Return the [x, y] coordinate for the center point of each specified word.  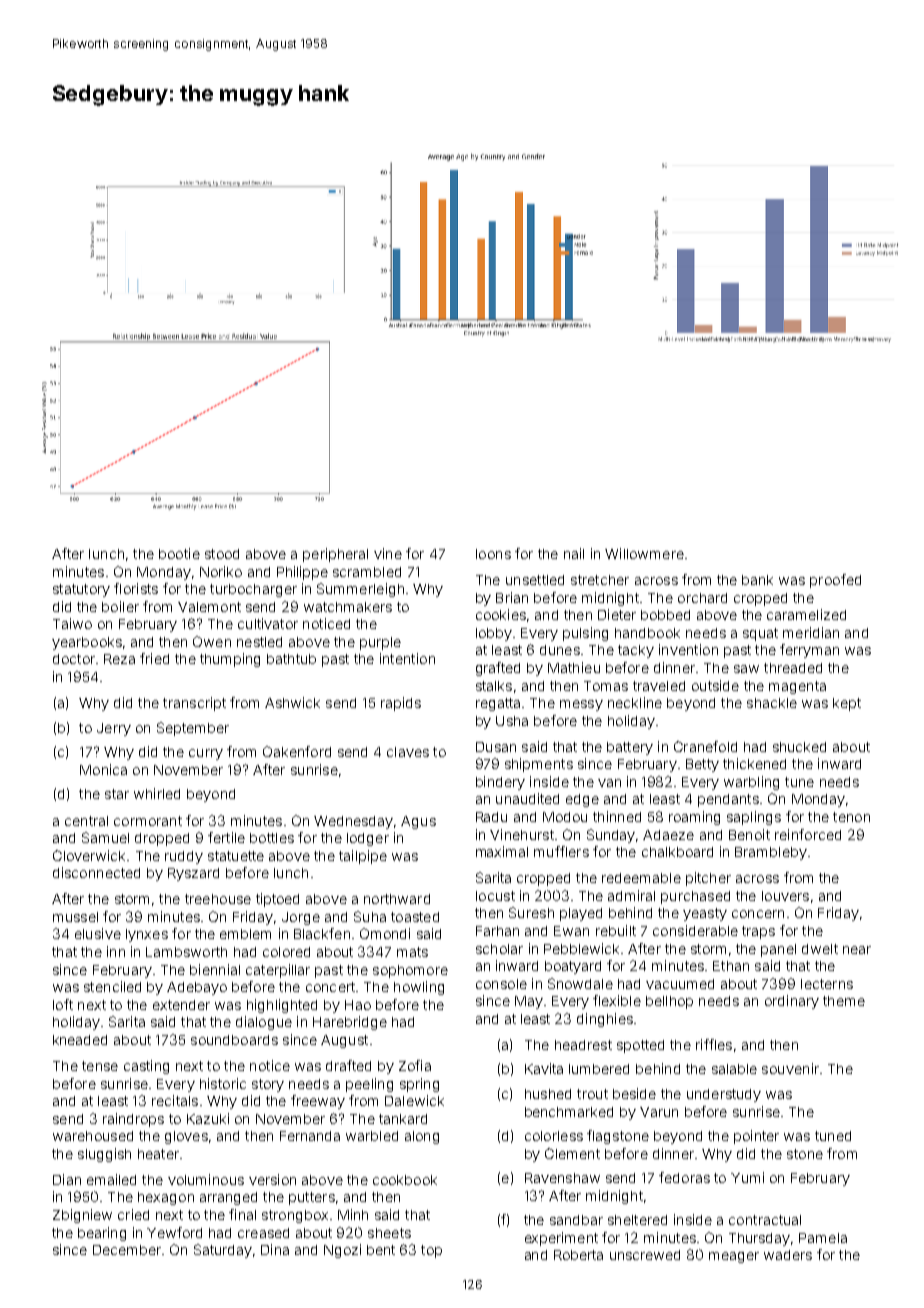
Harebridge [350, 1023]
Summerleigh [360, 590]
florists [136, 588]
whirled [157, 793]
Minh [353, 1214]
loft [63, 1004]
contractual [765, 1220]
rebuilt [616, 930]
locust [495, 896]
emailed [111, 1179]
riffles [714, 1044]
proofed [835, 581]
